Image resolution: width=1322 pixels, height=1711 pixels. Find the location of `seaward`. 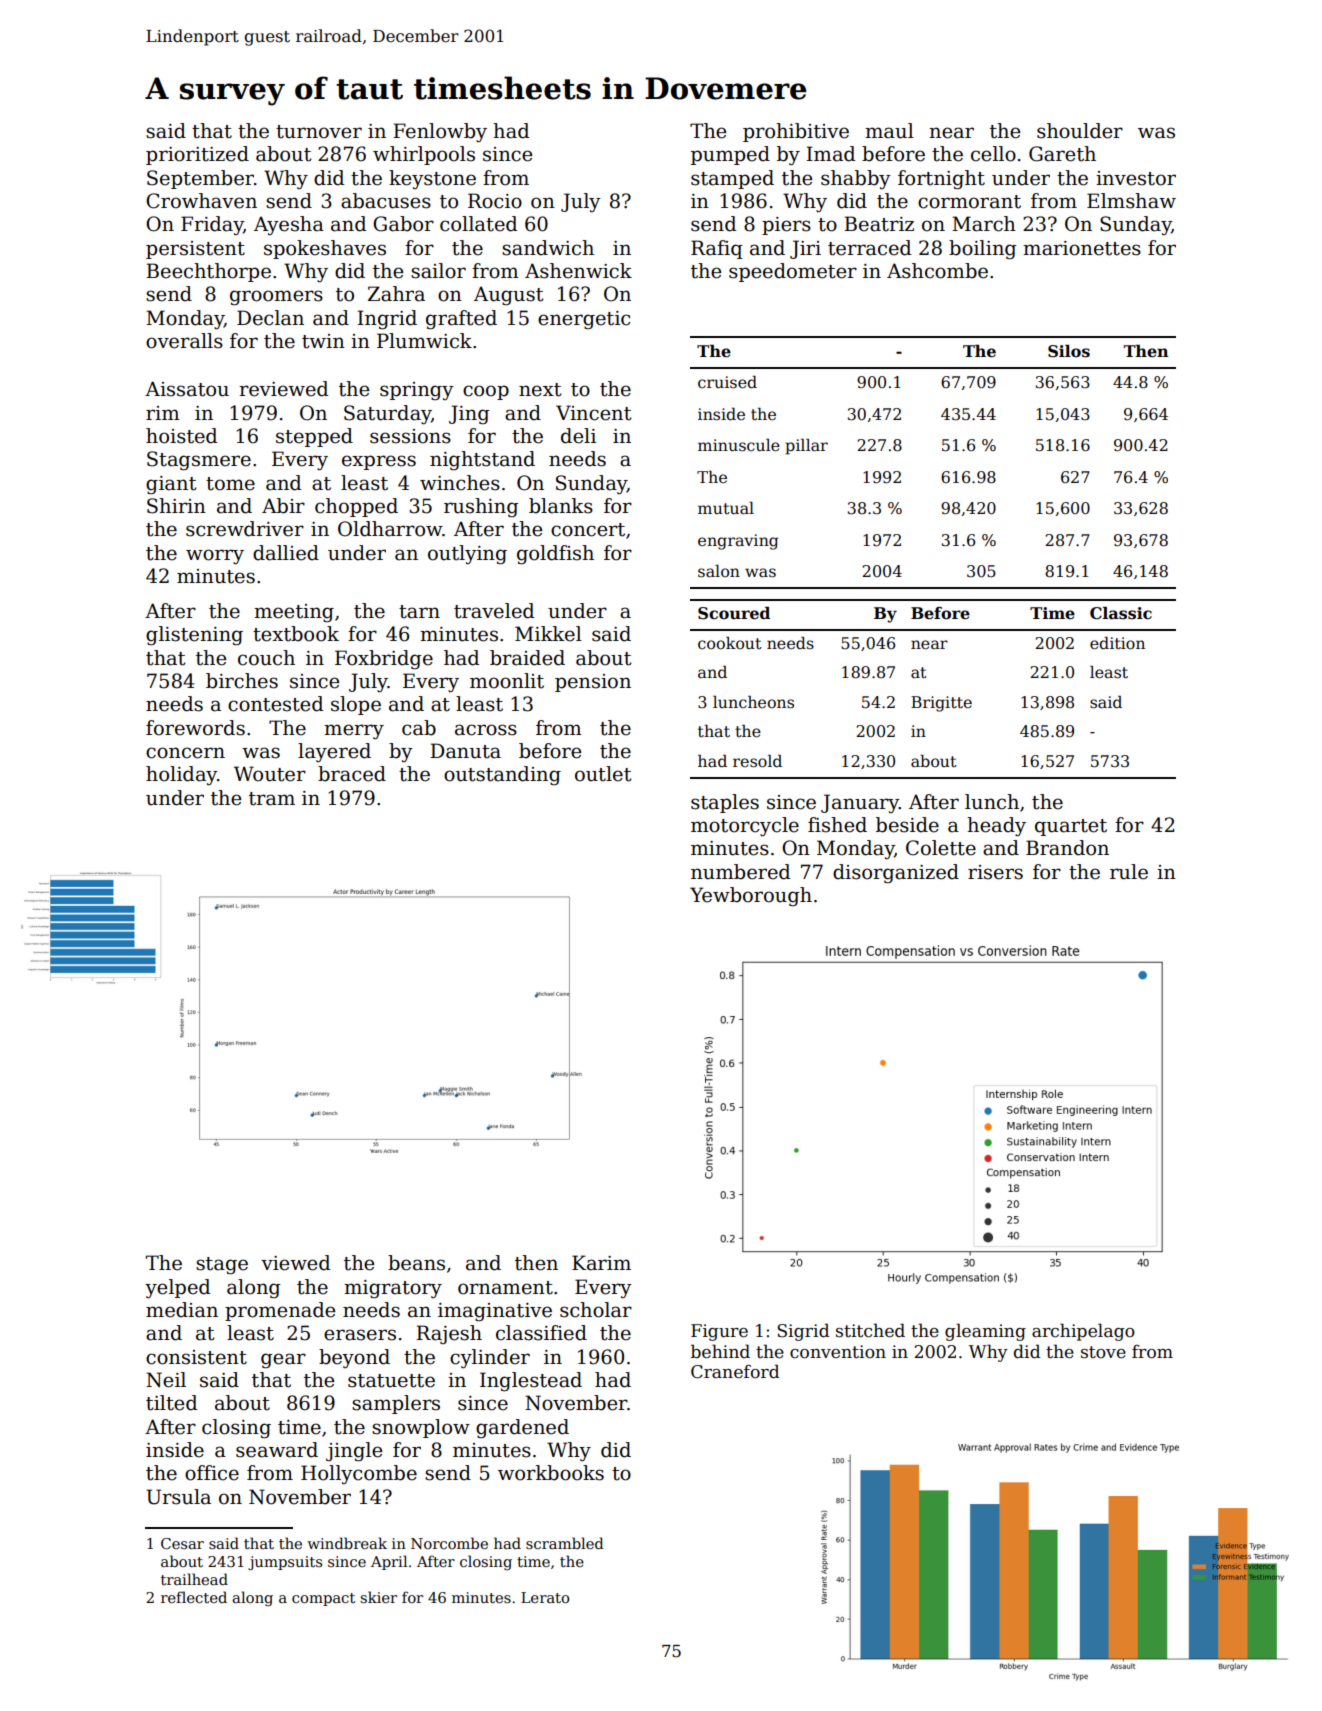

seaward is located at coordinates (277, 1450).
